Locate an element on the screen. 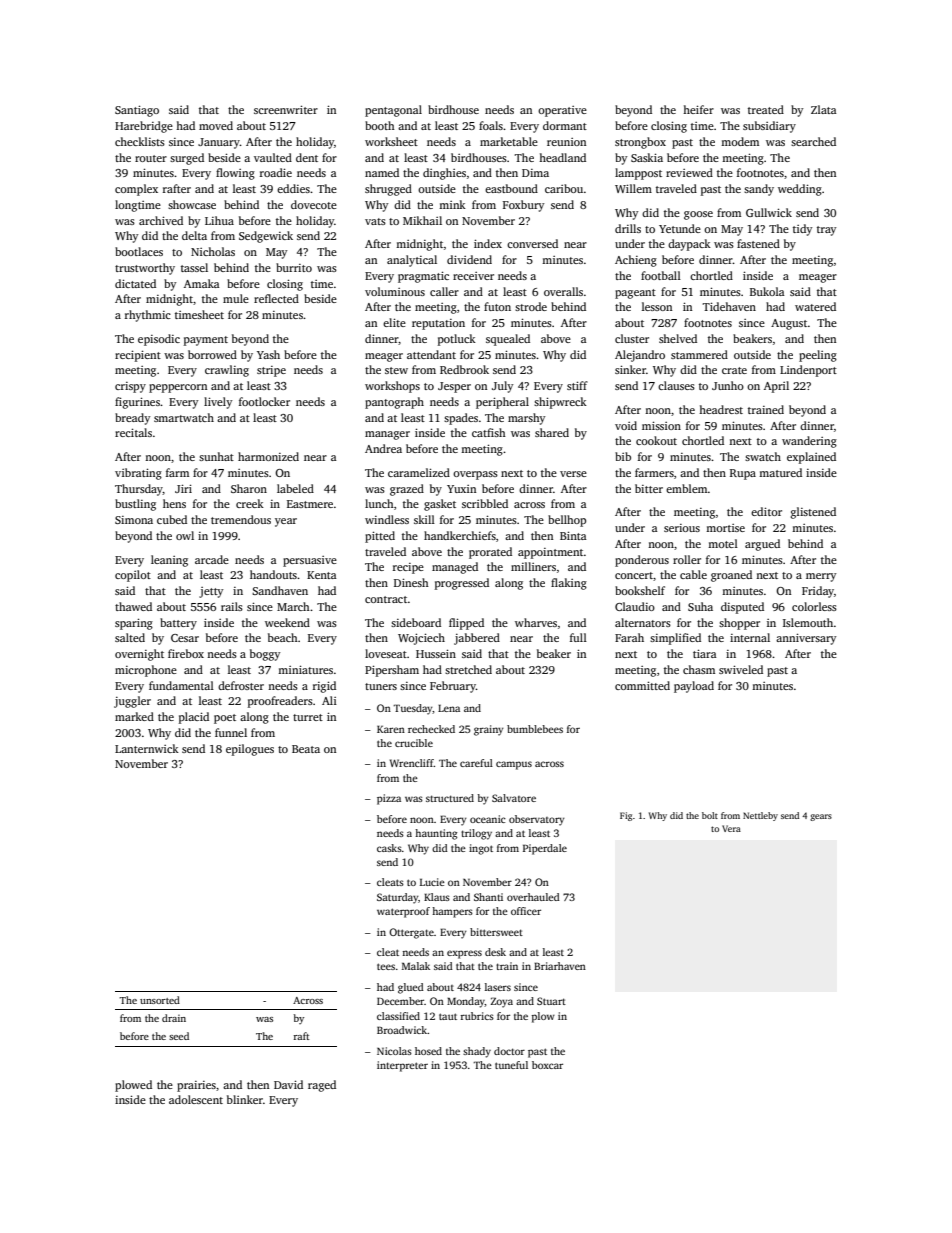 The height and width of the screenshot is (1233, 952). Lanternwick is located at coordinates (147, 748).
